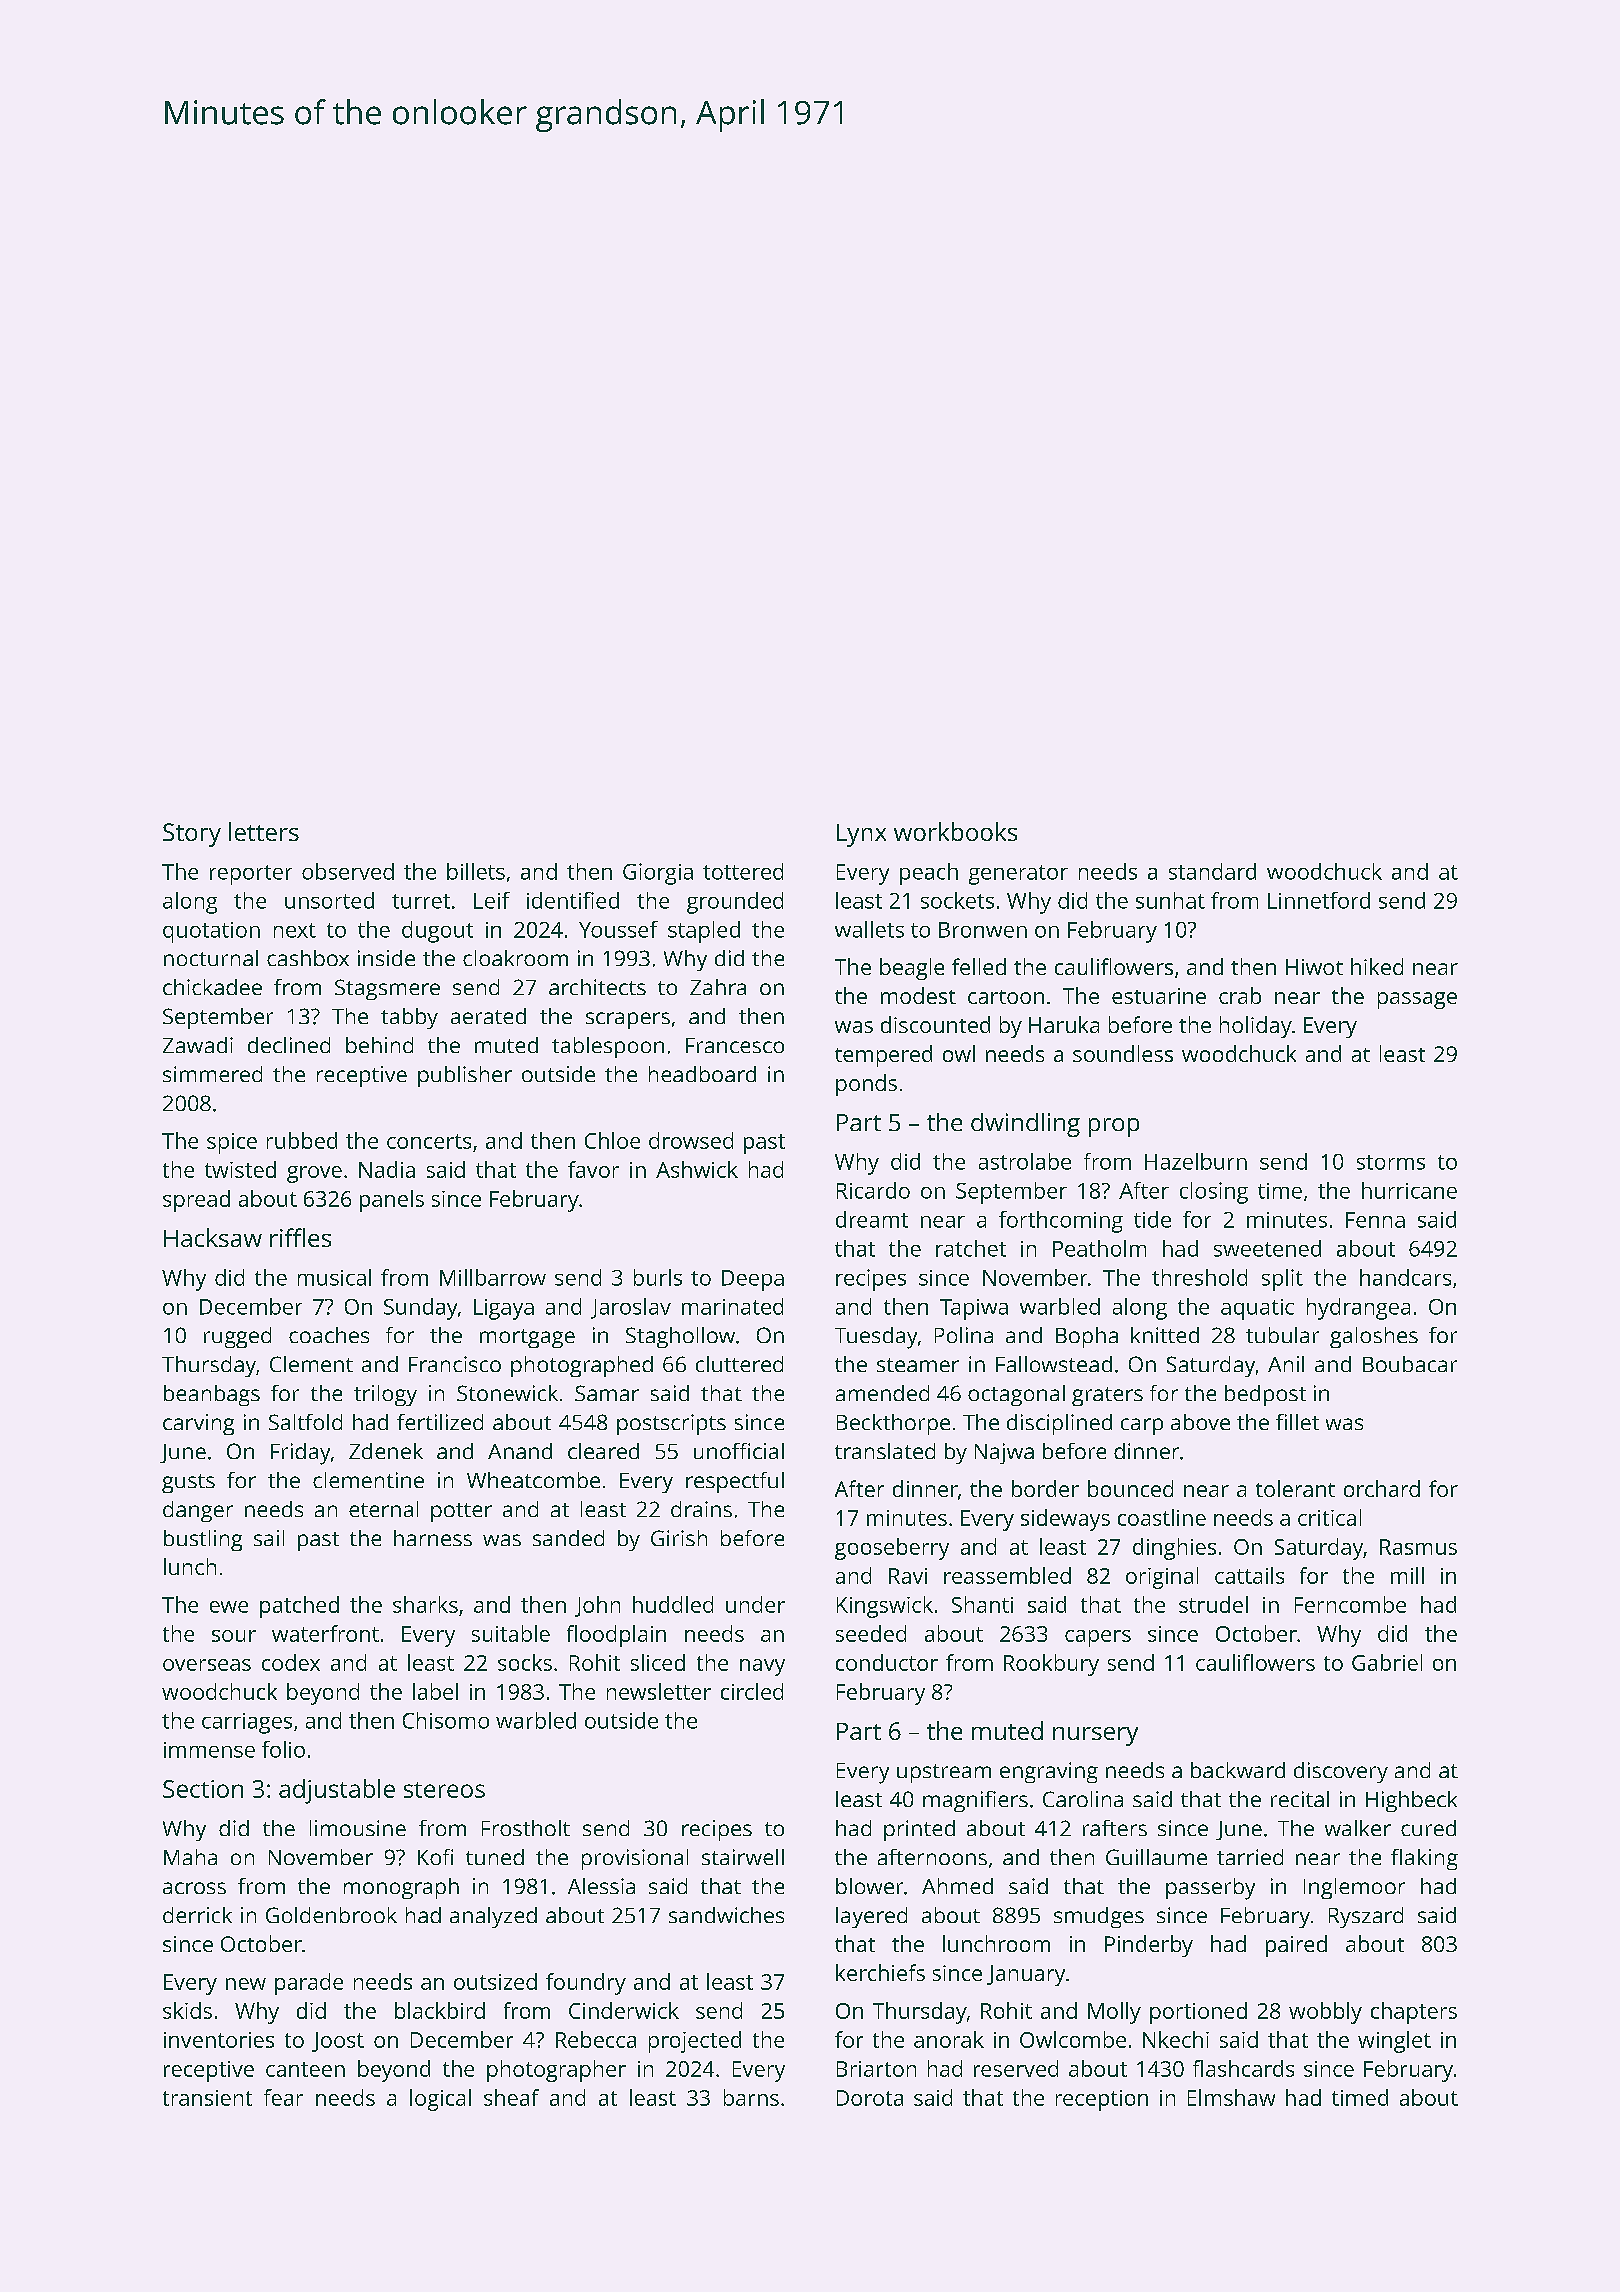 The image size is (1620, 2292). What do you see at coordinates (701, 1509) in the document?
I see `drains` at bounding box center [701, 1509].
